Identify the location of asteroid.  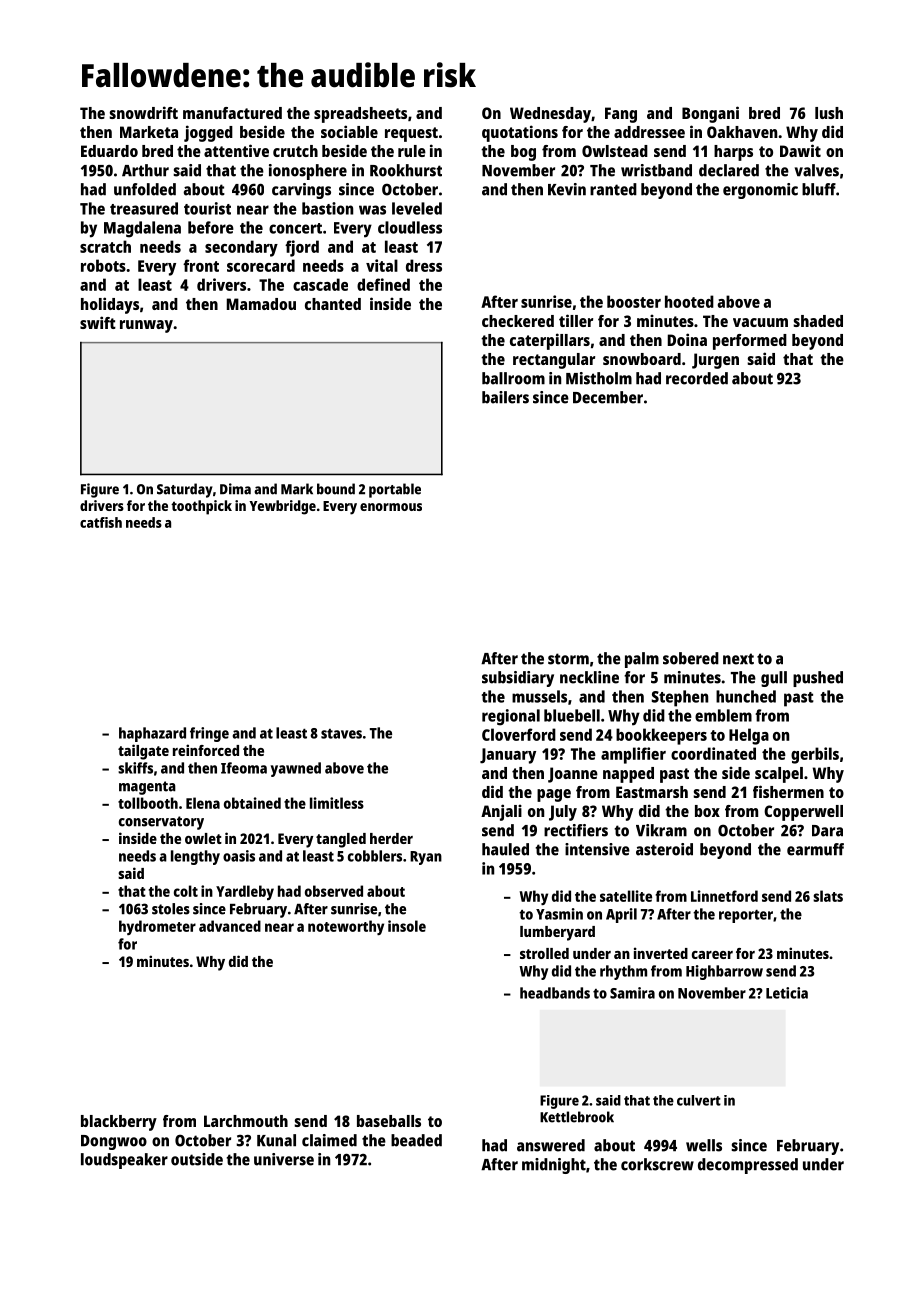
(664, 849).
